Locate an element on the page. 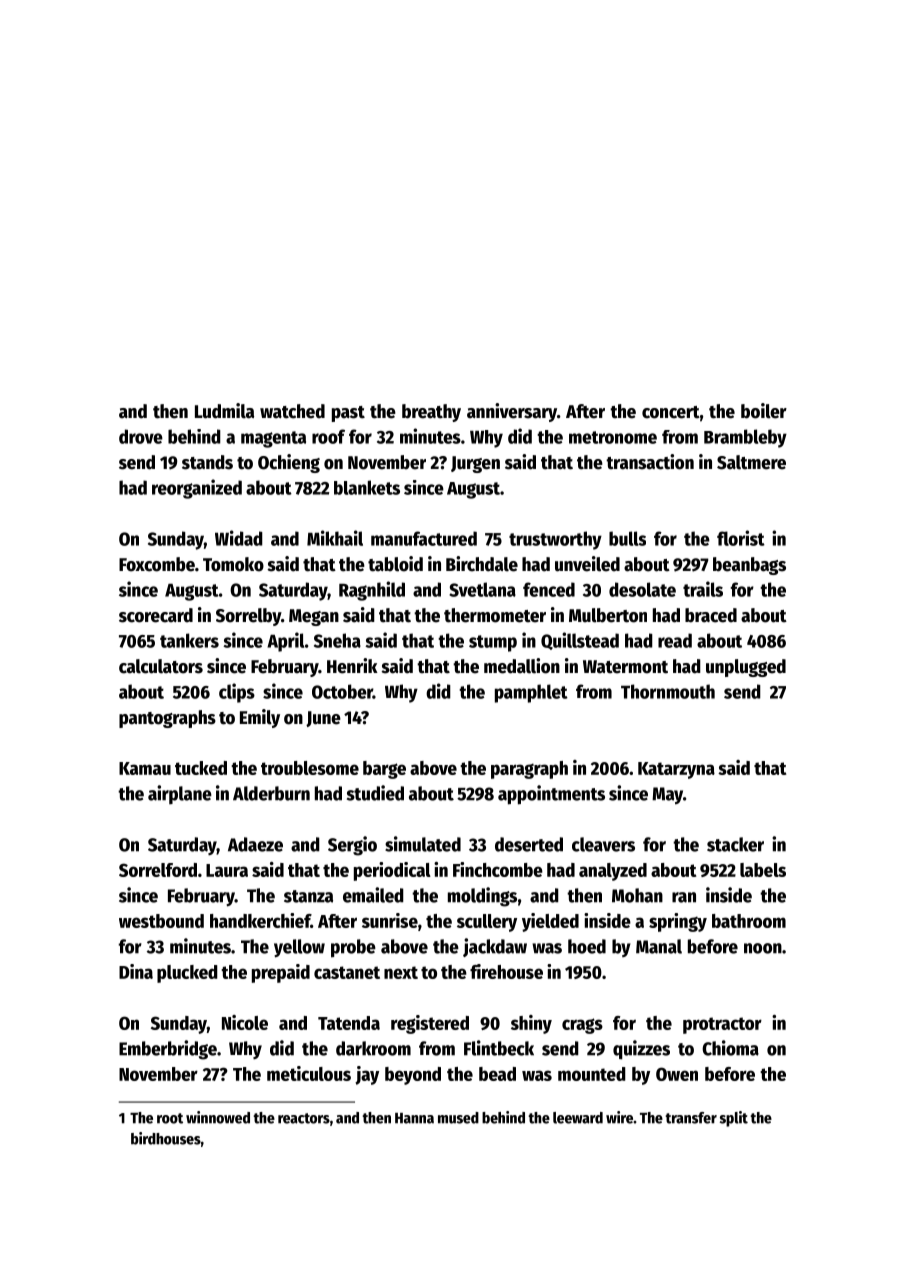 The width and height of the page is (905, 1284). April is located at coordinates (285, 642).
